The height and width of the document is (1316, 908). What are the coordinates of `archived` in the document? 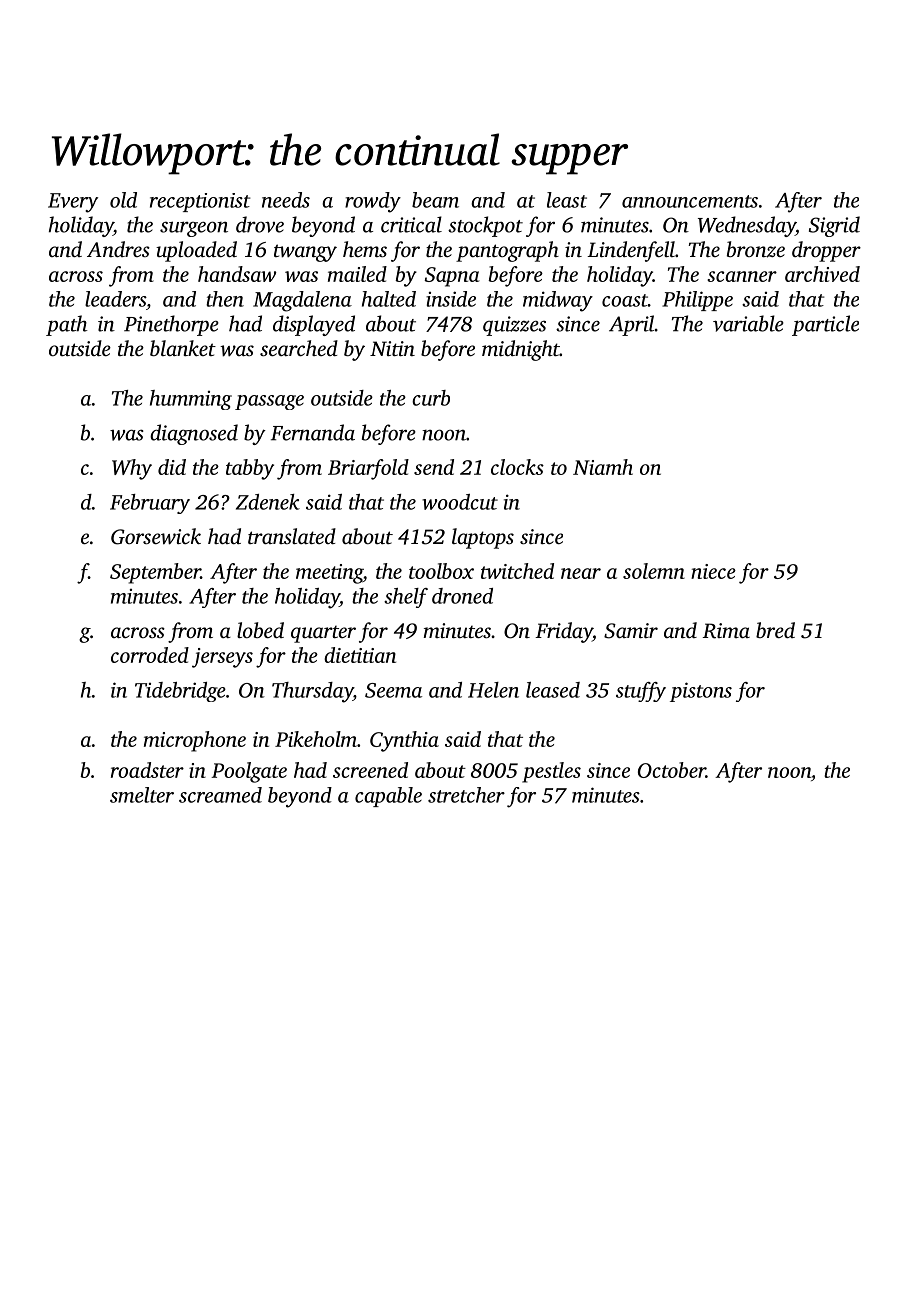 It's located at (822, 274).
